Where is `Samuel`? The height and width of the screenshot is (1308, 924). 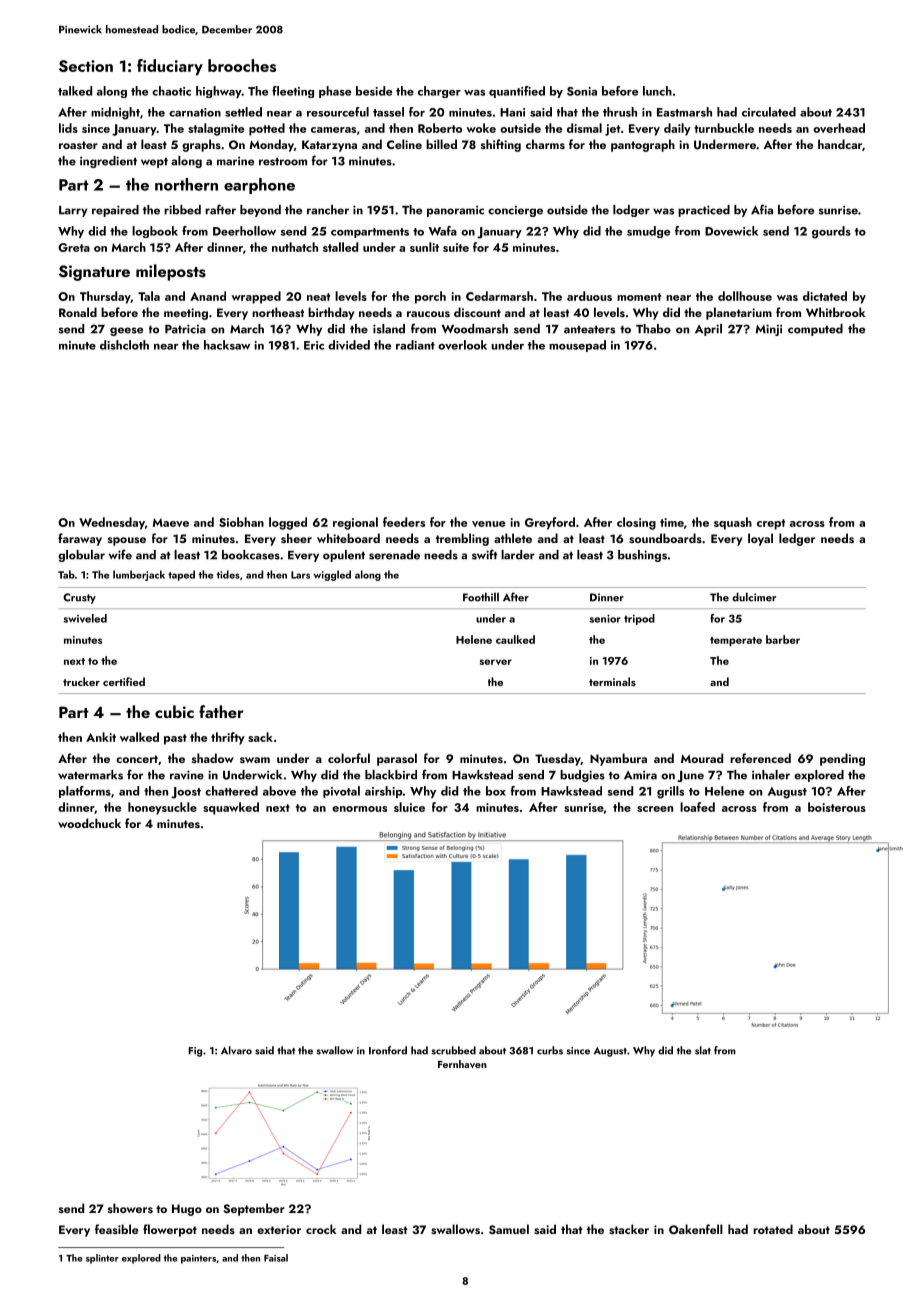
Samuel is located at coordinates (509, 1229).
